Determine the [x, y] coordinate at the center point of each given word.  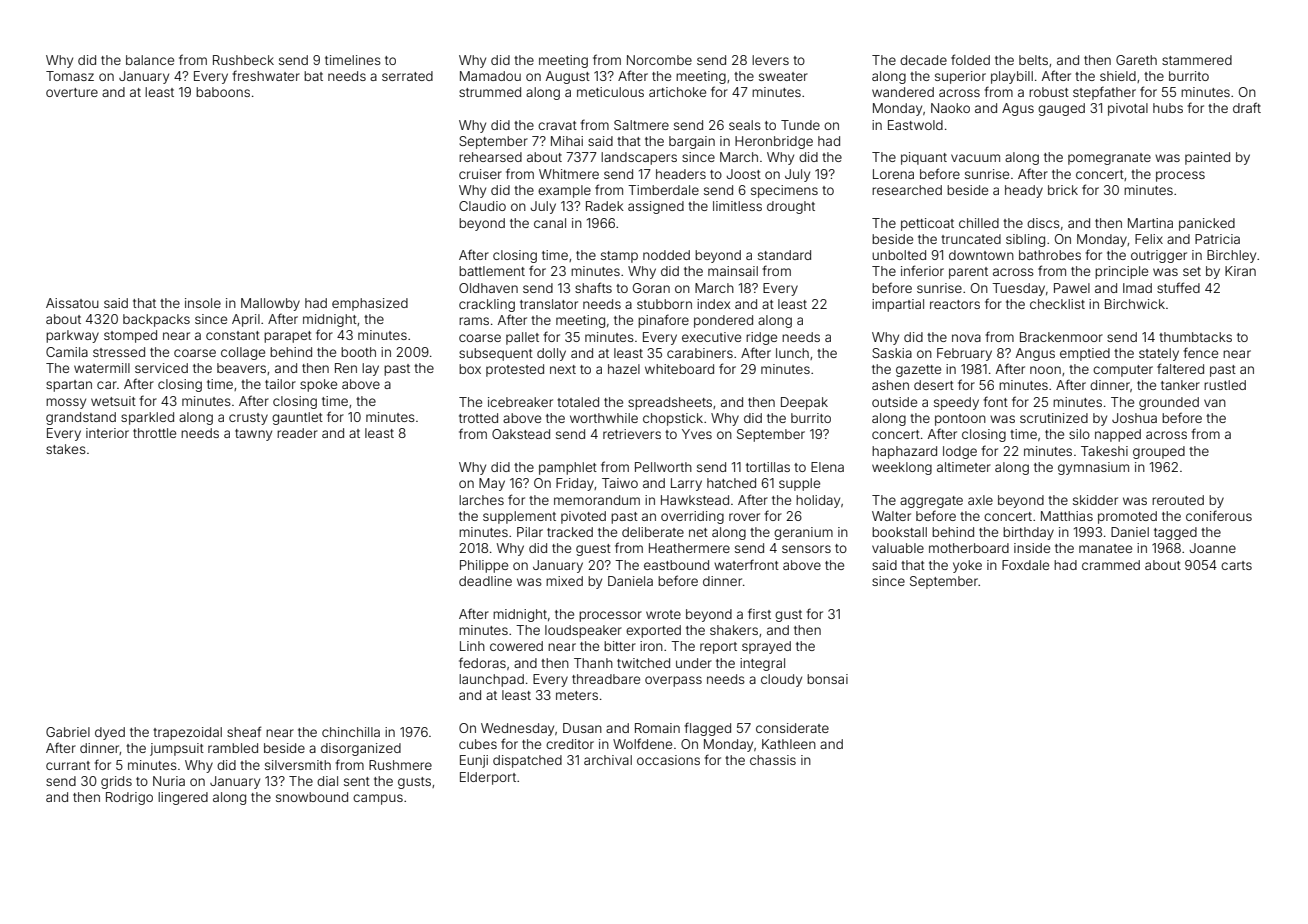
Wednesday [517, 729]
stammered [1197, 60]
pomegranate [1109, 159]
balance [150, 60]
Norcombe [659, 60]
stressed [119, 352]
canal [550, 223]
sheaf [244, 731]
